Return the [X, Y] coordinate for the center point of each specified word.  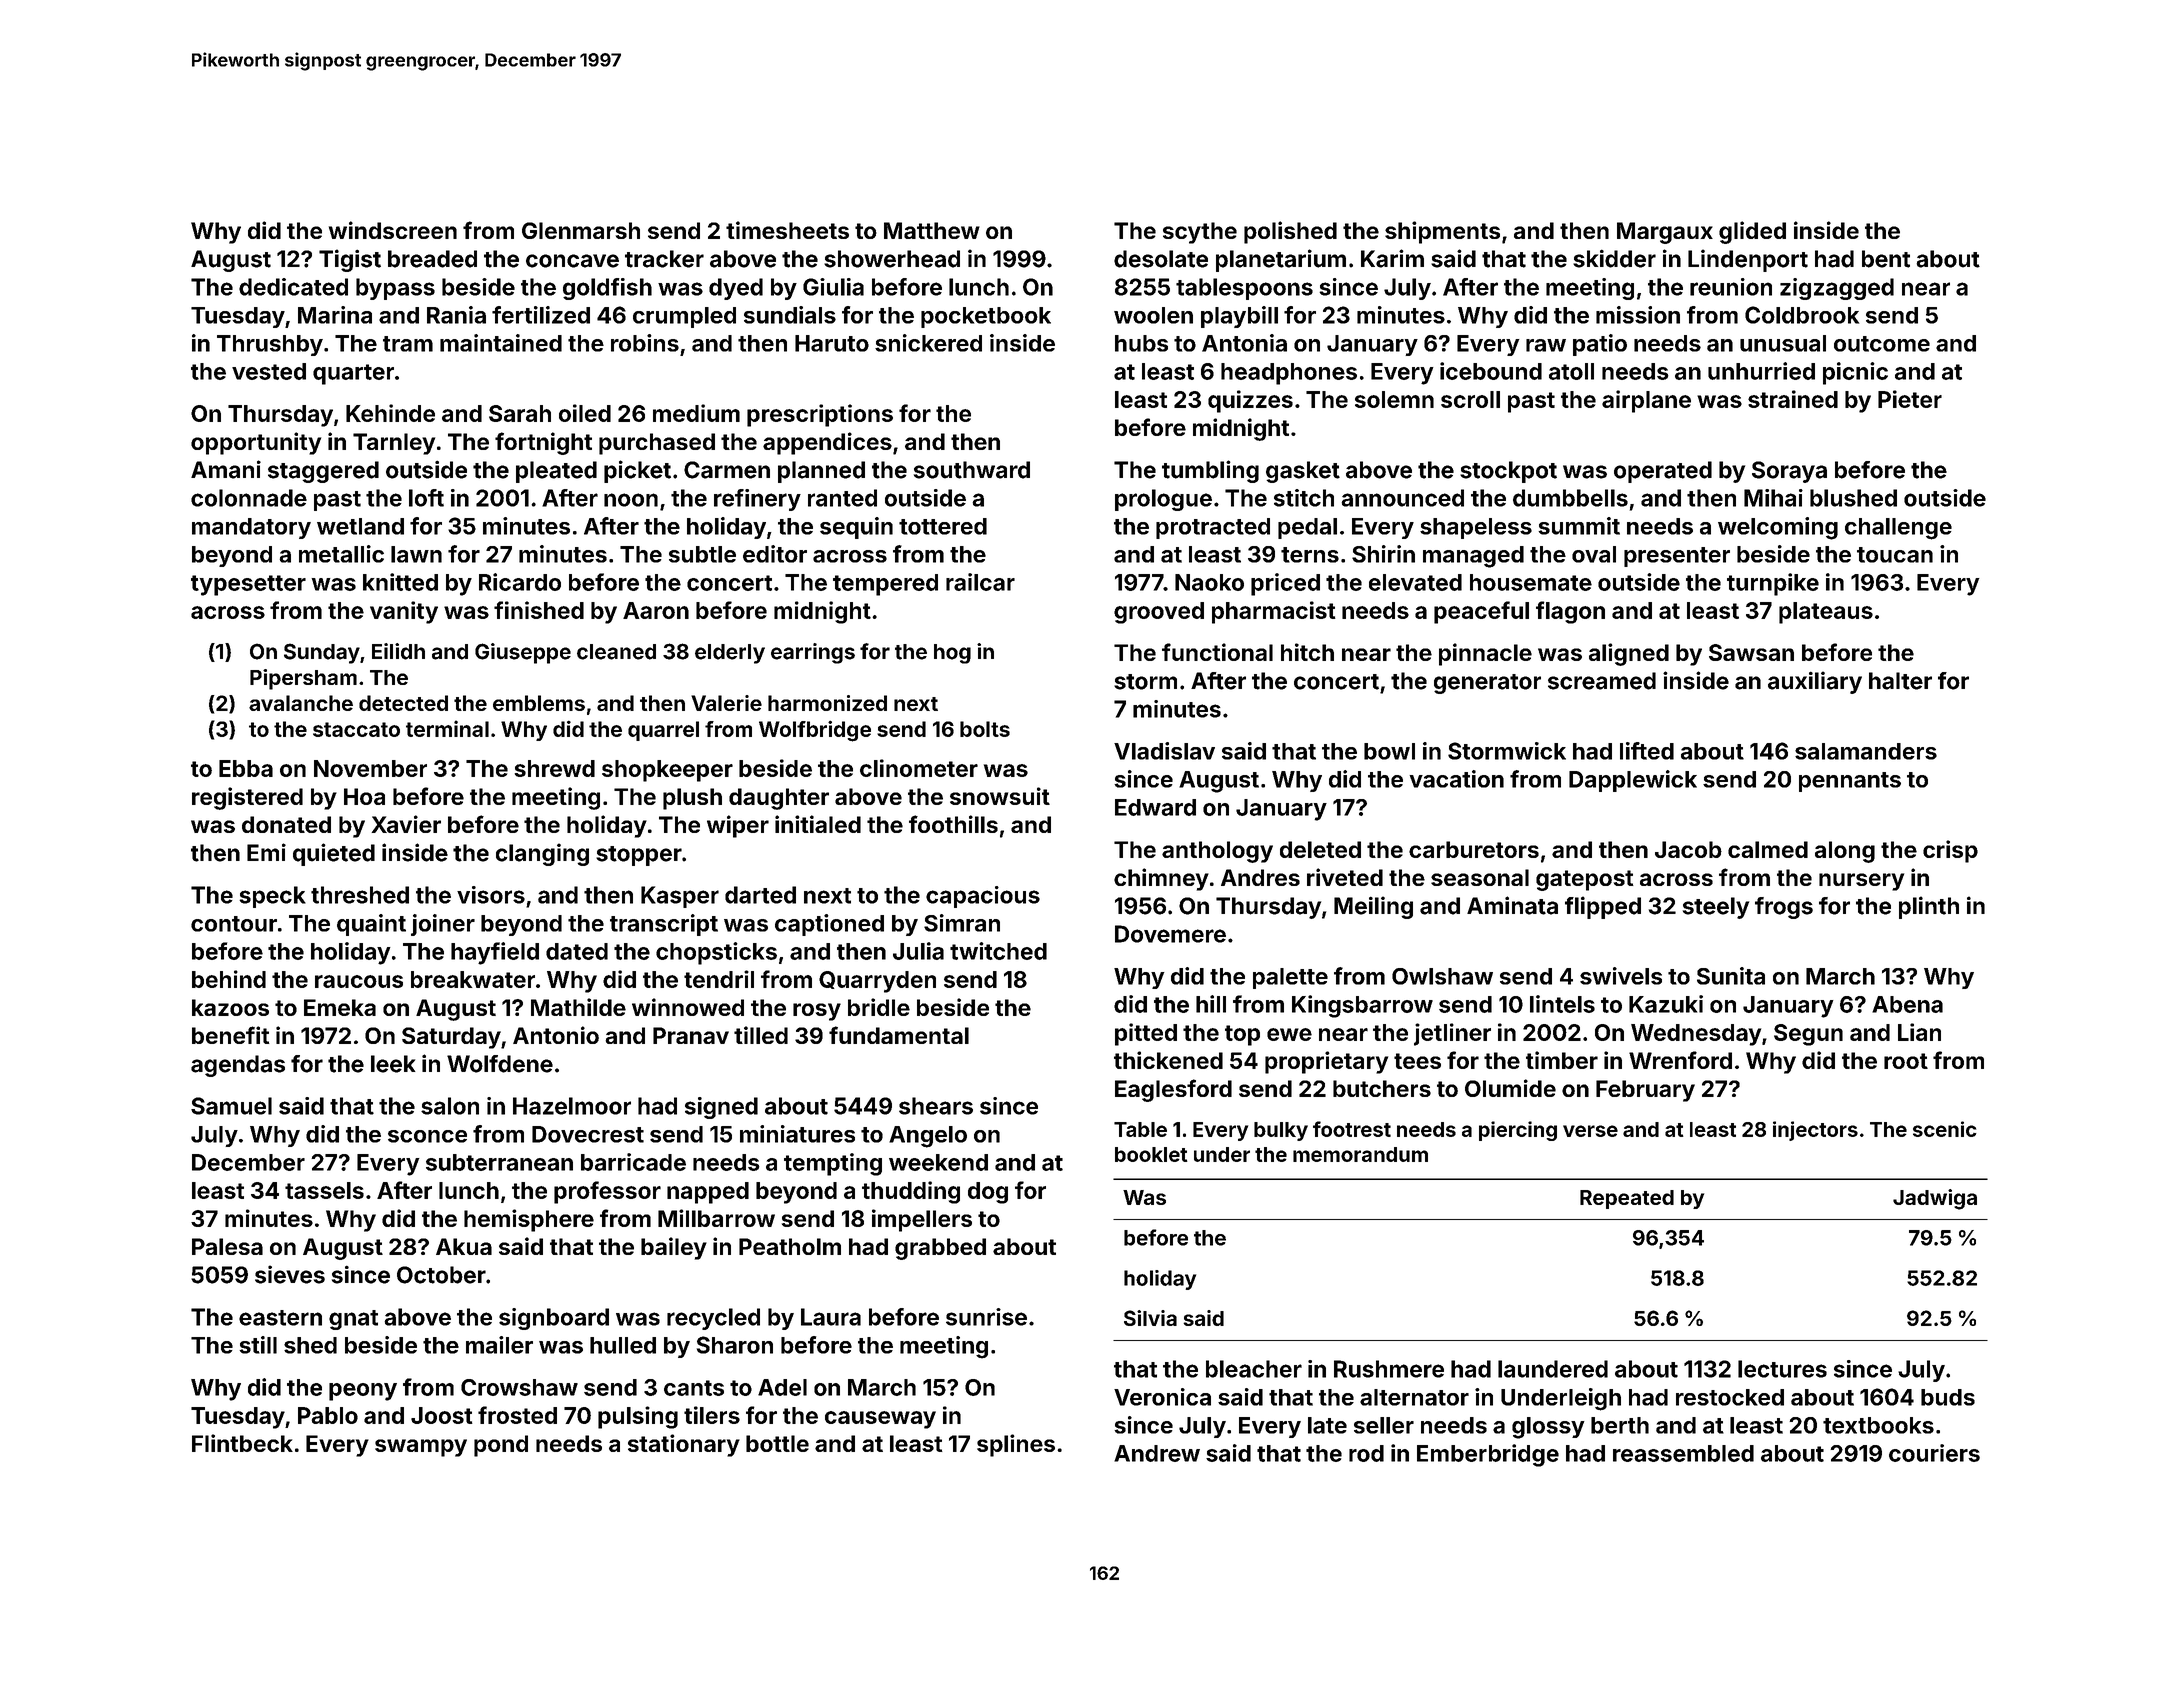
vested [269, 371]
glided [1752, 232]
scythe [1200, 233]
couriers [1934, 1453]
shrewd [554, 768]
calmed [1768, 849]
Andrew [1157, 1453]
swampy [421, 1448]
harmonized [827, 703]
